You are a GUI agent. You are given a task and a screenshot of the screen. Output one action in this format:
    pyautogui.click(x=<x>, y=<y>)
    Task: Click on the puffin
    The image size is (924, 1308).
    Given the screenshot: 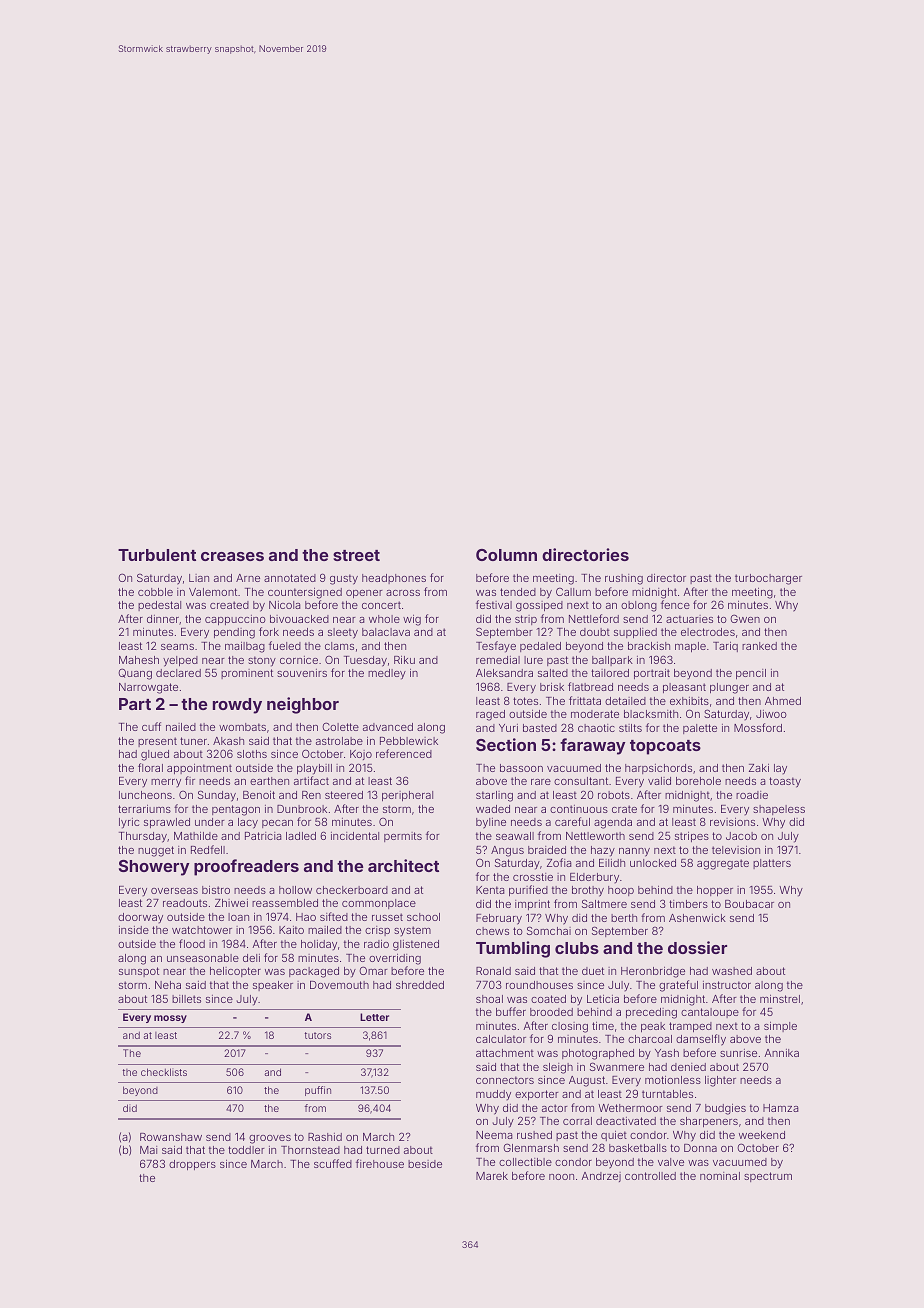 What is the action you would take?
    pyautogui.click(x=318, y=1091)
